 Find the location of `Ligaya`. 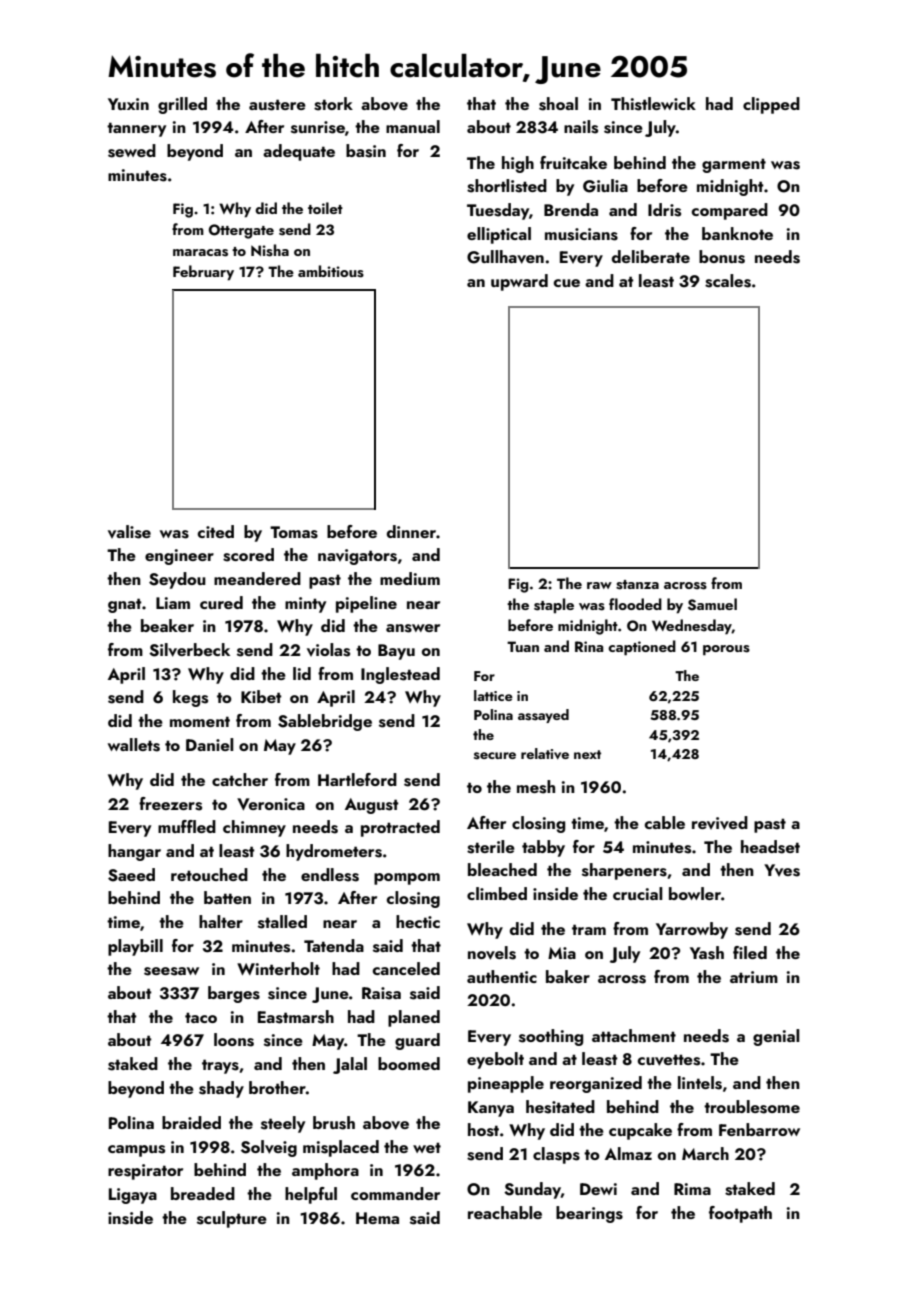

Ligaya is located at coordinates (133, 1196).
